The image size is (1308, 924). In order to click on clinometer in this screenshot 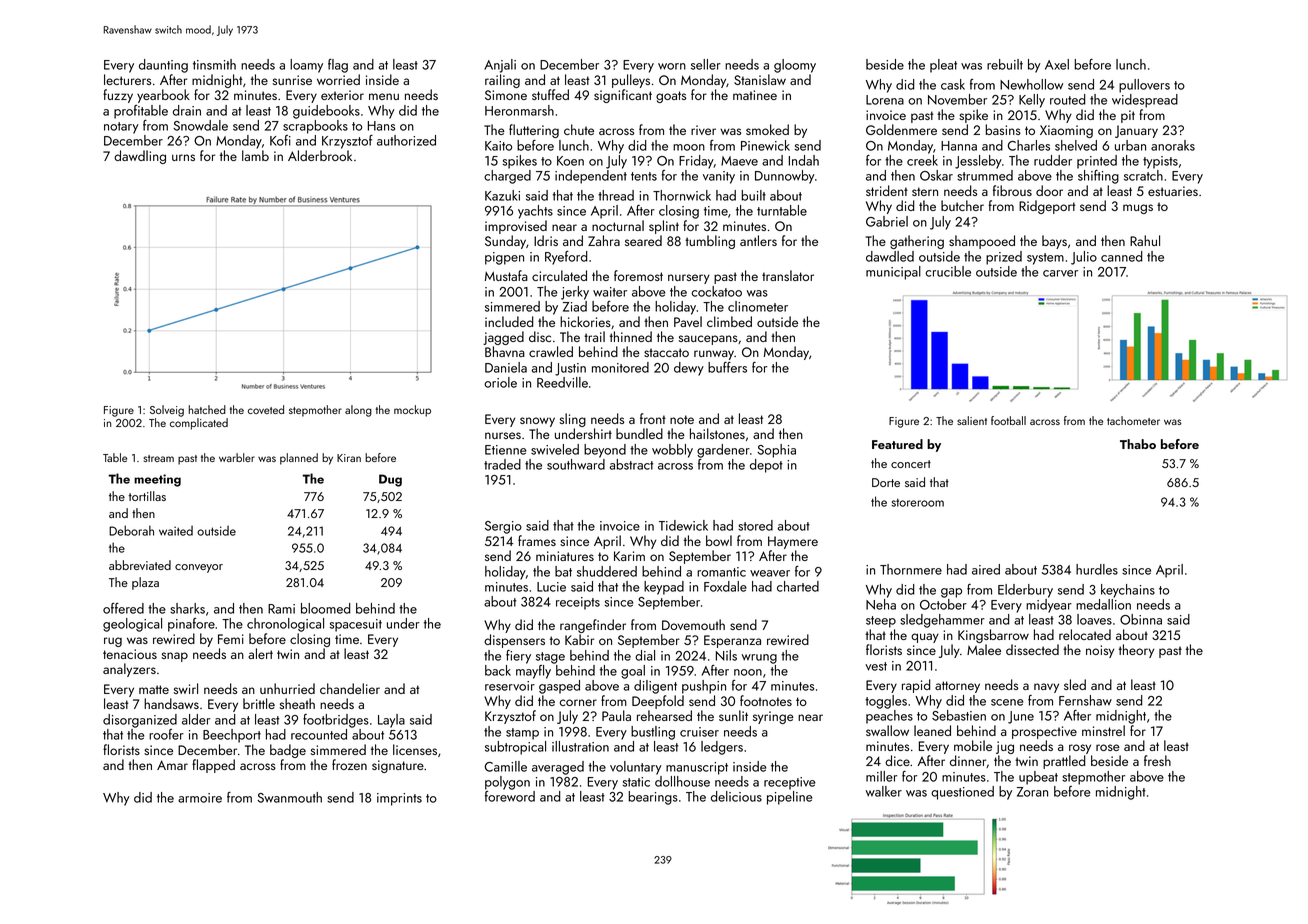, I will do `click(758, 306)`.
